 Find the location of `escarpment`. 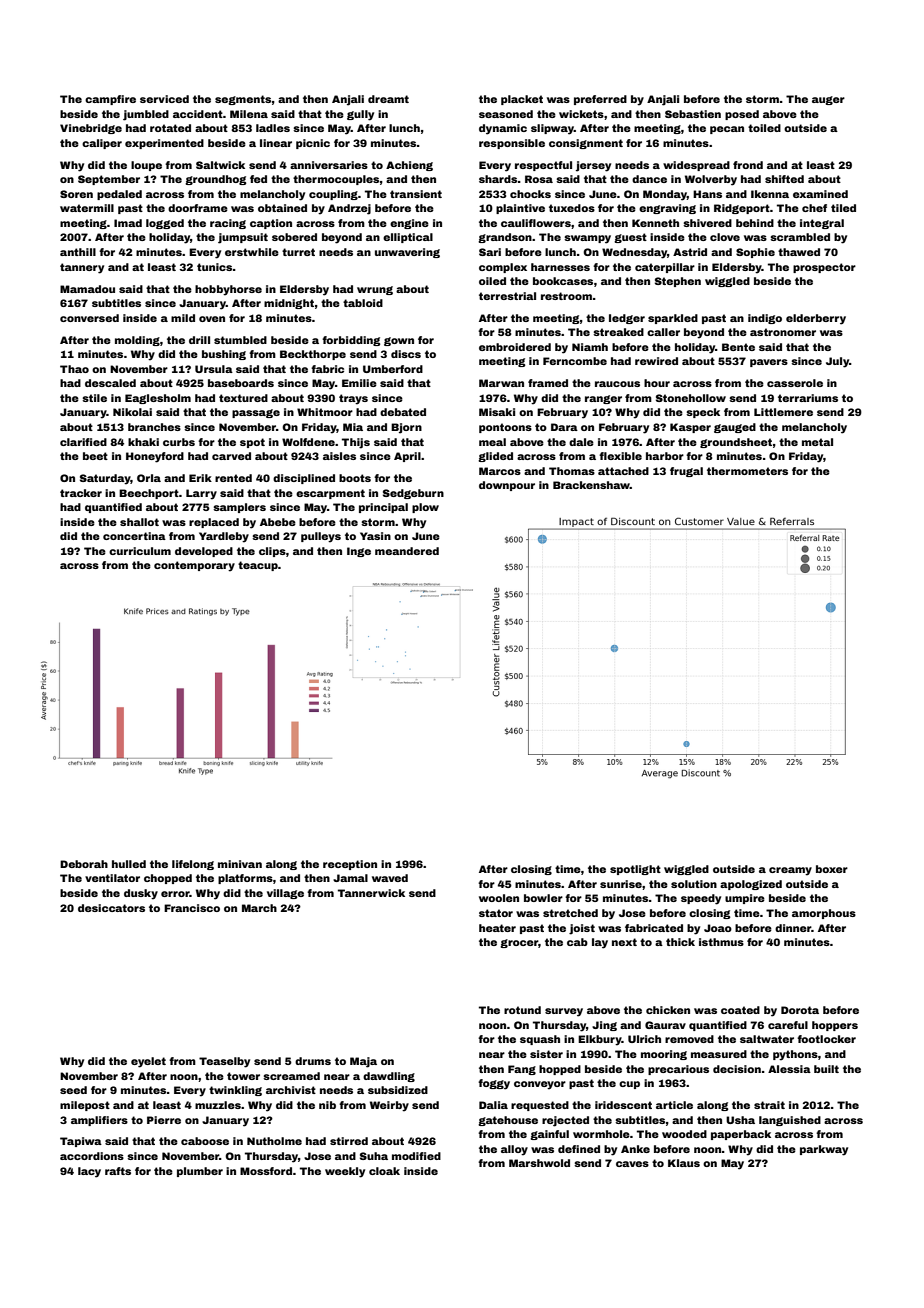

escarpment is located at coordinates (330, 494).
